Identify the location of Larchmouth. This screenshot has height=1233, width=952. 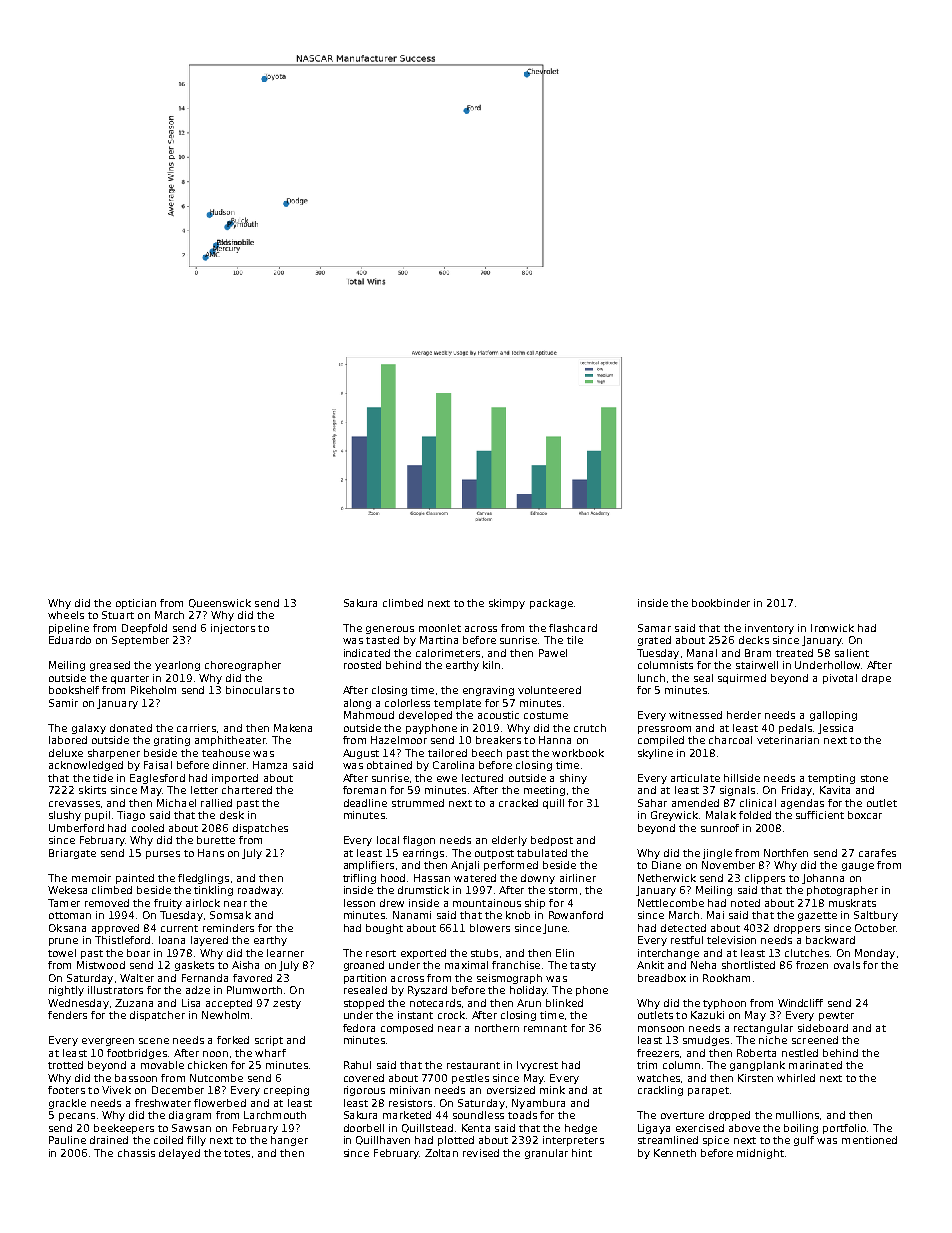
(275, 1115).
